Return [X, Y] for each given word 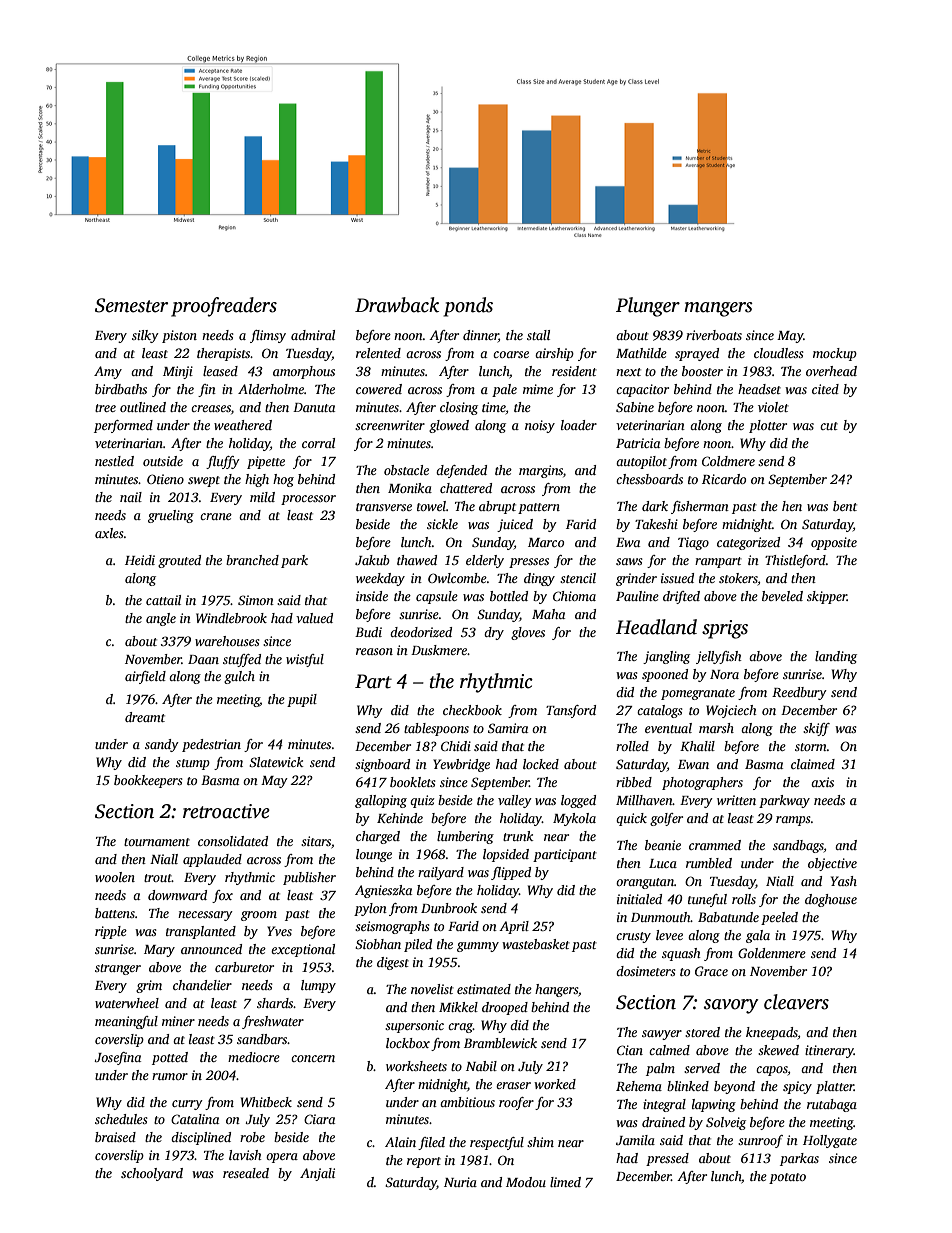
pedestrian [211, 745]
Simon [256, 600]
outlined [143, 407]
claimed [813, 764]
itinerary [829, 1051]
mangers [718, 309]
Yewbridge [461, 765]
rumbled [709, 863]
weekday [380, 579]
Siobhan [378, 944]
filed [431, 1143]
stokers [738, 578]
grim [149, 986]
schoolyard [152, 1174]
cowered [379, 389]
